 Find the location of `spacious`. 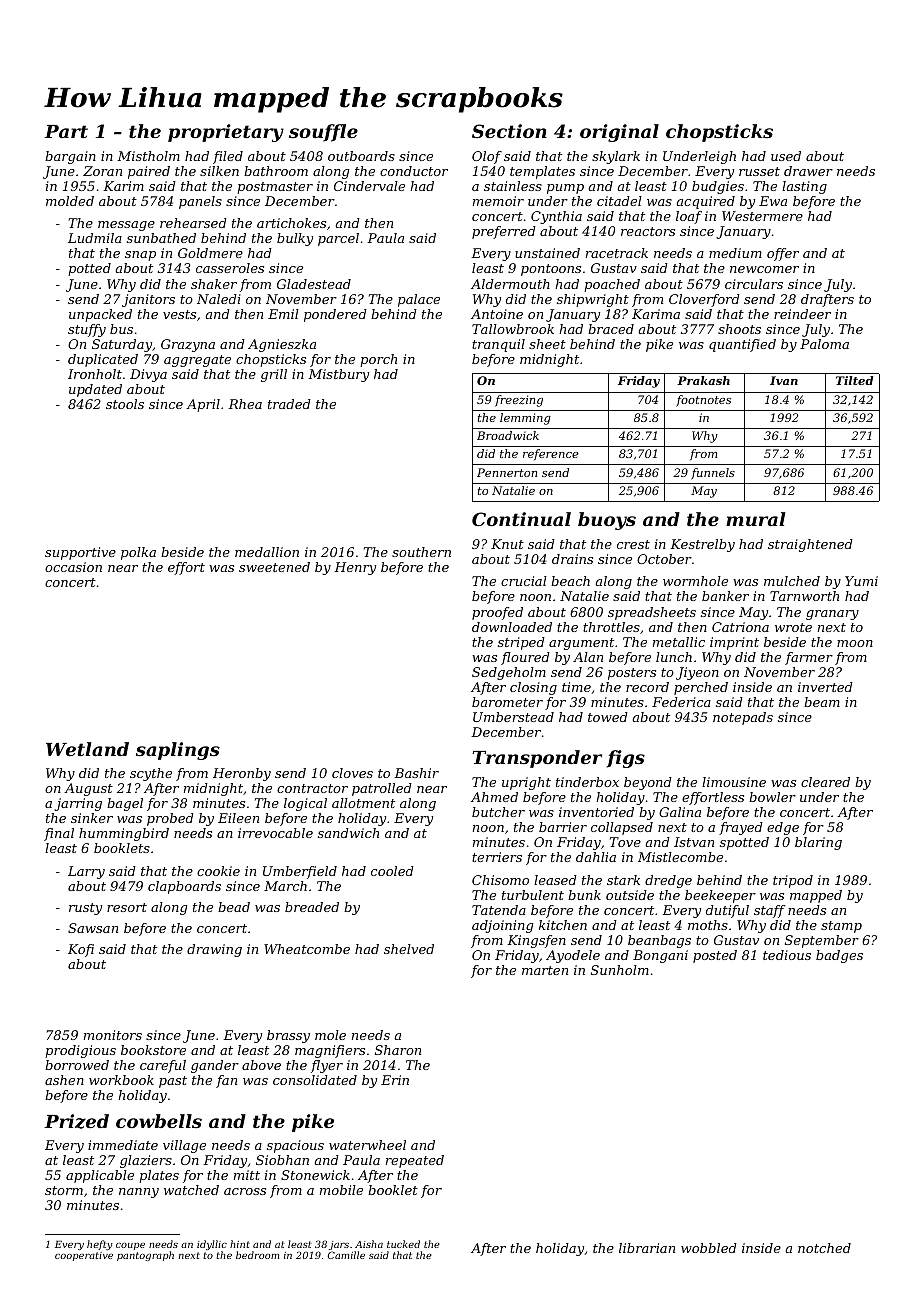

spacious is located at coordinates (295, 1146).
